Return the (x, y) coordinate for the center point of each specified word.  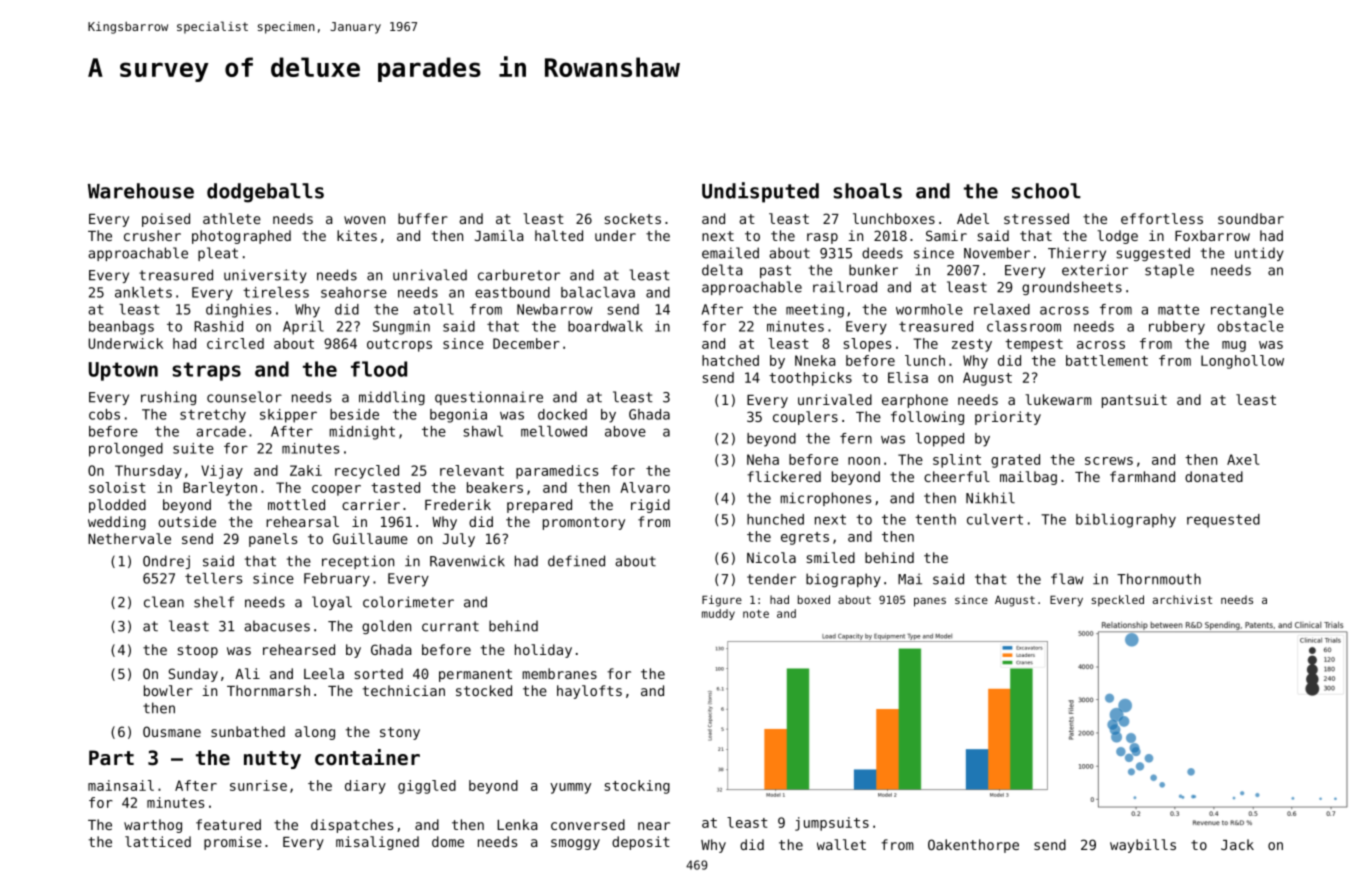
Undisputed (760, 192)
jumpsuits (832, 824)
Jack (1237, 844)
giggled (427, 787)
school (1046, 191)
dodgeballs (265, 193)
